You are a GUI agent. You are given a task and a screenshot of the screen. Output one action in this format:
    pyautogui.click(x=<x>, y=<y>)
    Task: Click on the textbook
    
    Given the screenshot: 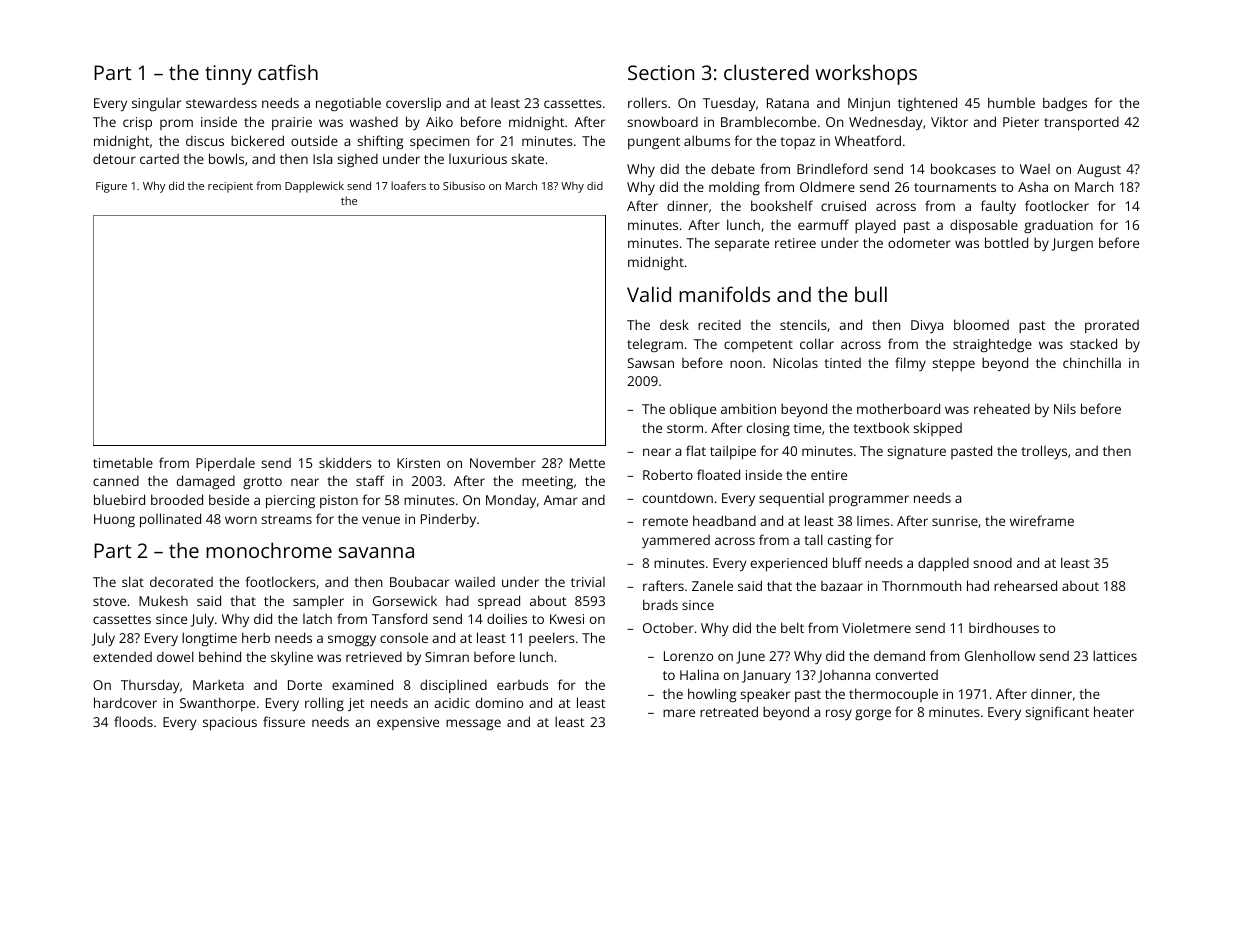 What is the action you would take?
    pyautogui.click(x=881, y=427)
